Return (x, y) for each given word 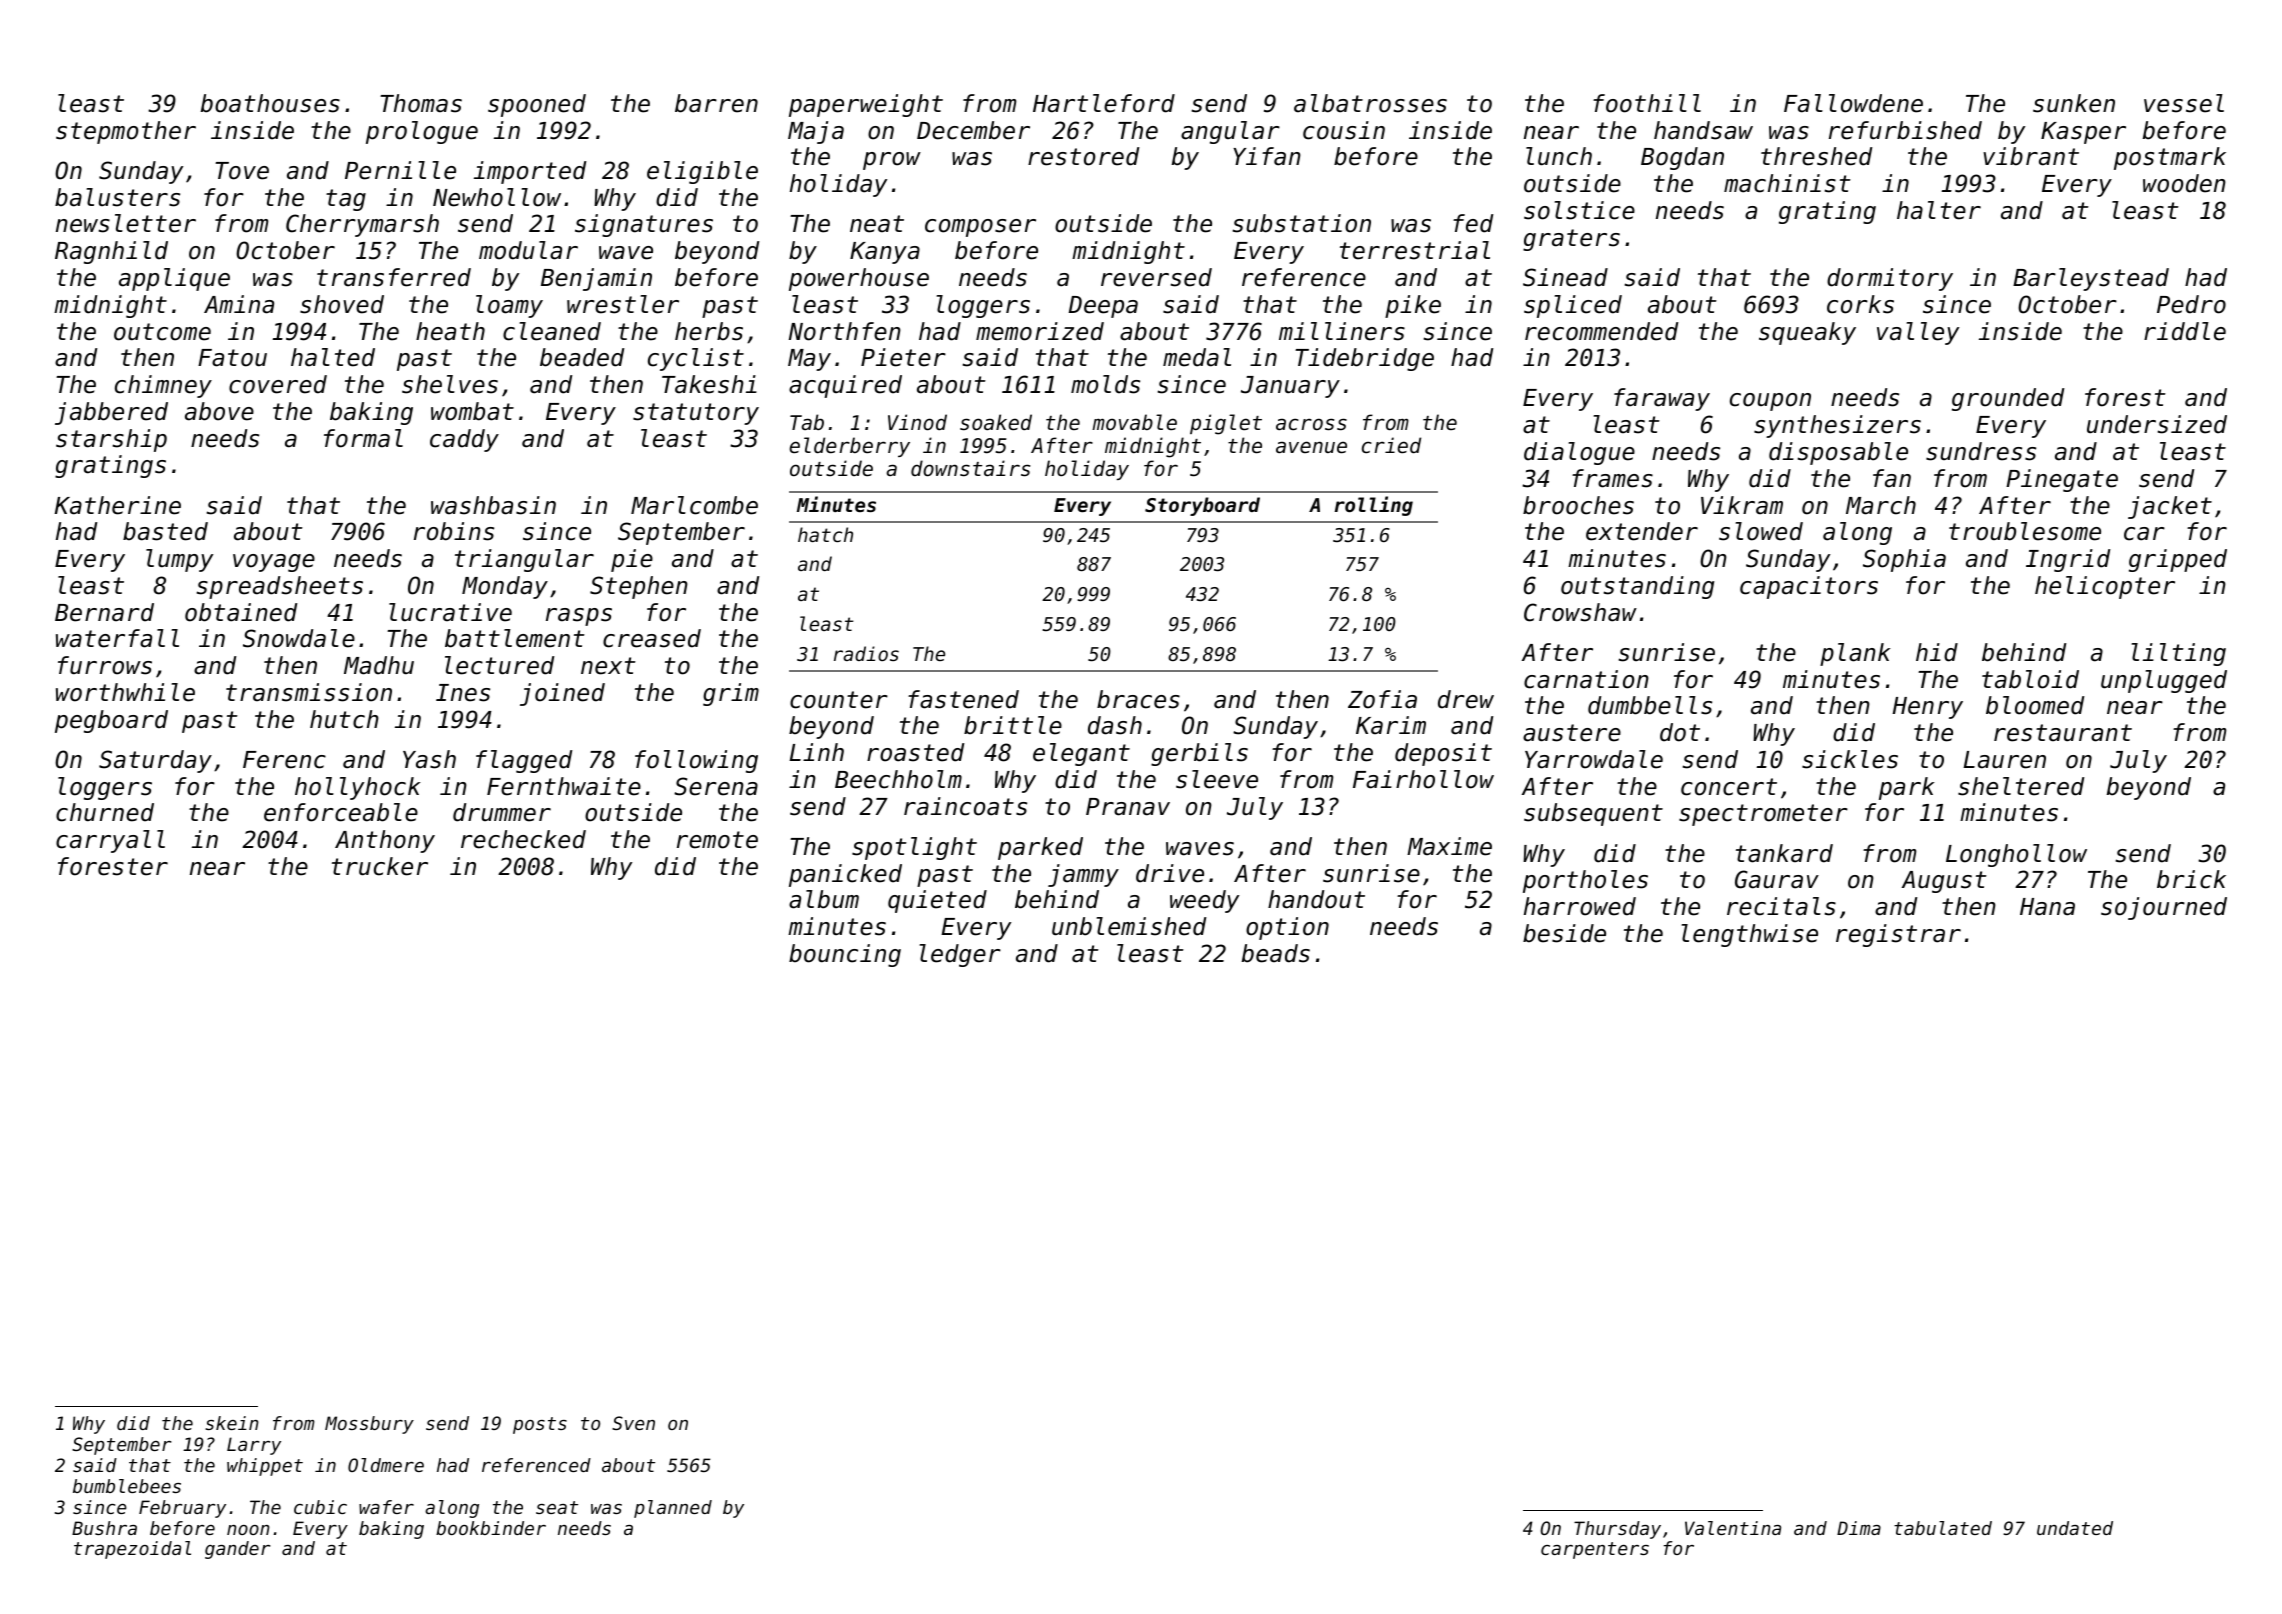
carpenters (1595, 1550)
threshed (1816, 156)
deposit (1443, 754)
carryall (110, 841)
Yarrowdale (1594, 759)
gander (238, 1550)
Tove (242, 171)
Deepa (1103, 307)
